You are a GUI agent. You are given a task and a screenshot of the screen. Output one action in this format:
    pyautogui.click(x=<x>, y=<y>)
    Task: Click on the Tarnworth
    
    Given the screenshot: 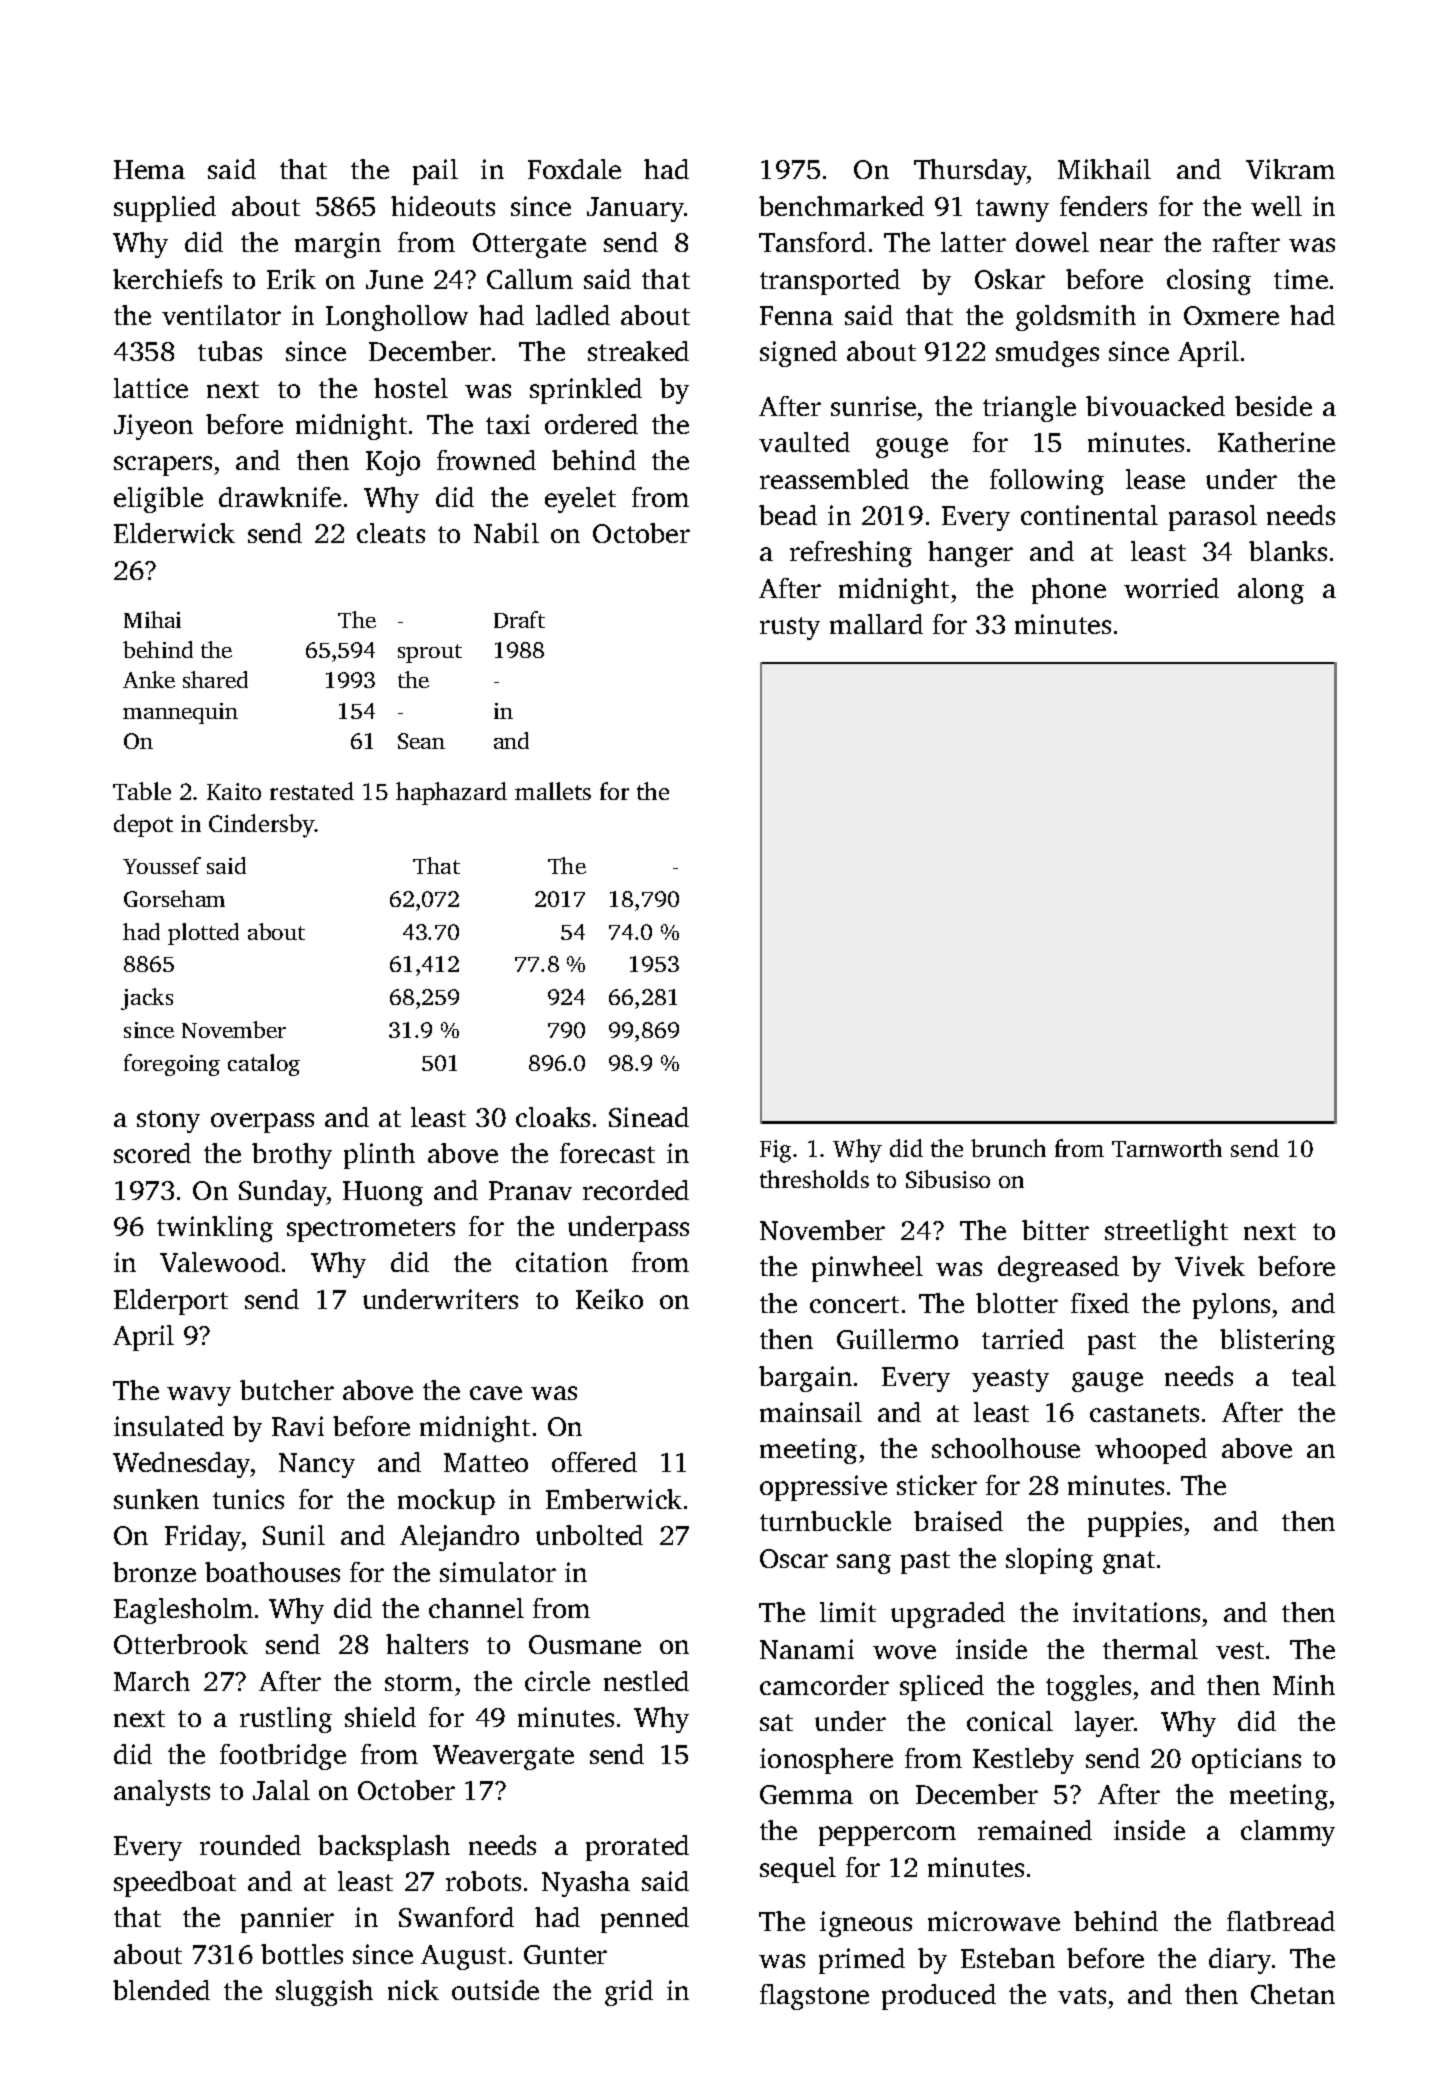 What is the action you would take?
    pyautogui.click(x=1167, y=1148)
